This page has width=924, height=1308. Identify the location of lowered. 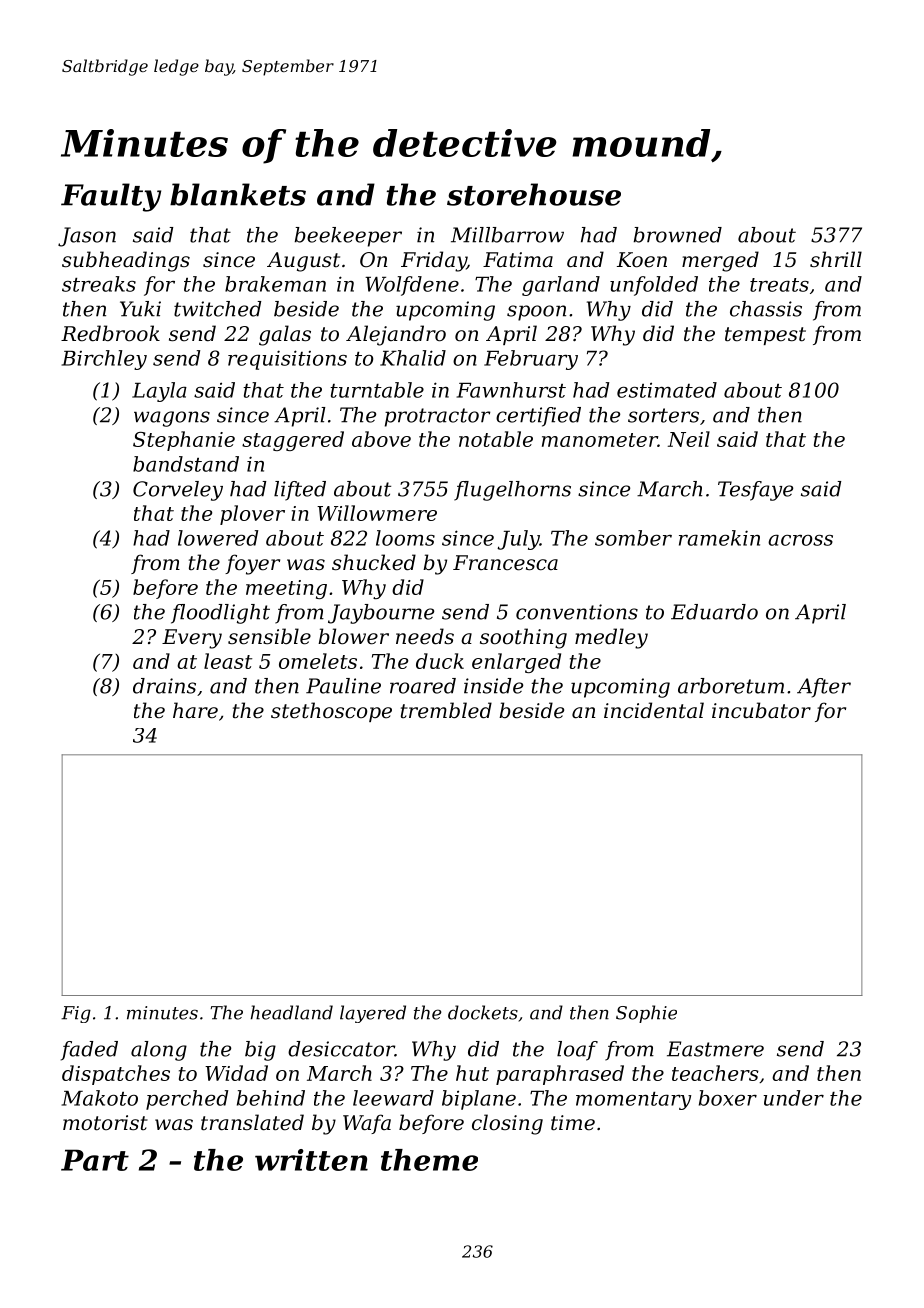
(218, 538).
